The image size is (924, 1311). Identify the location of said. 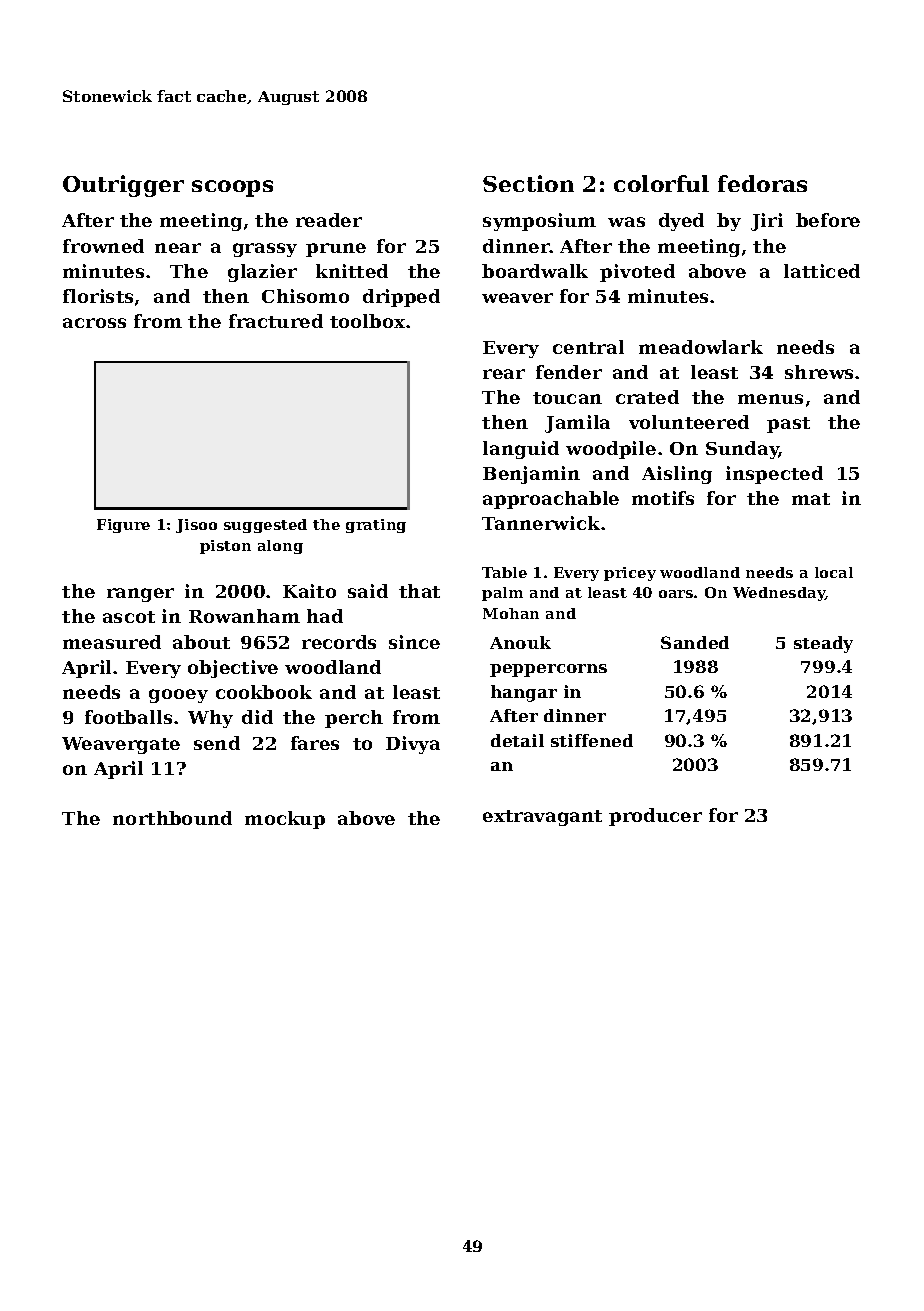
(368, 591).
